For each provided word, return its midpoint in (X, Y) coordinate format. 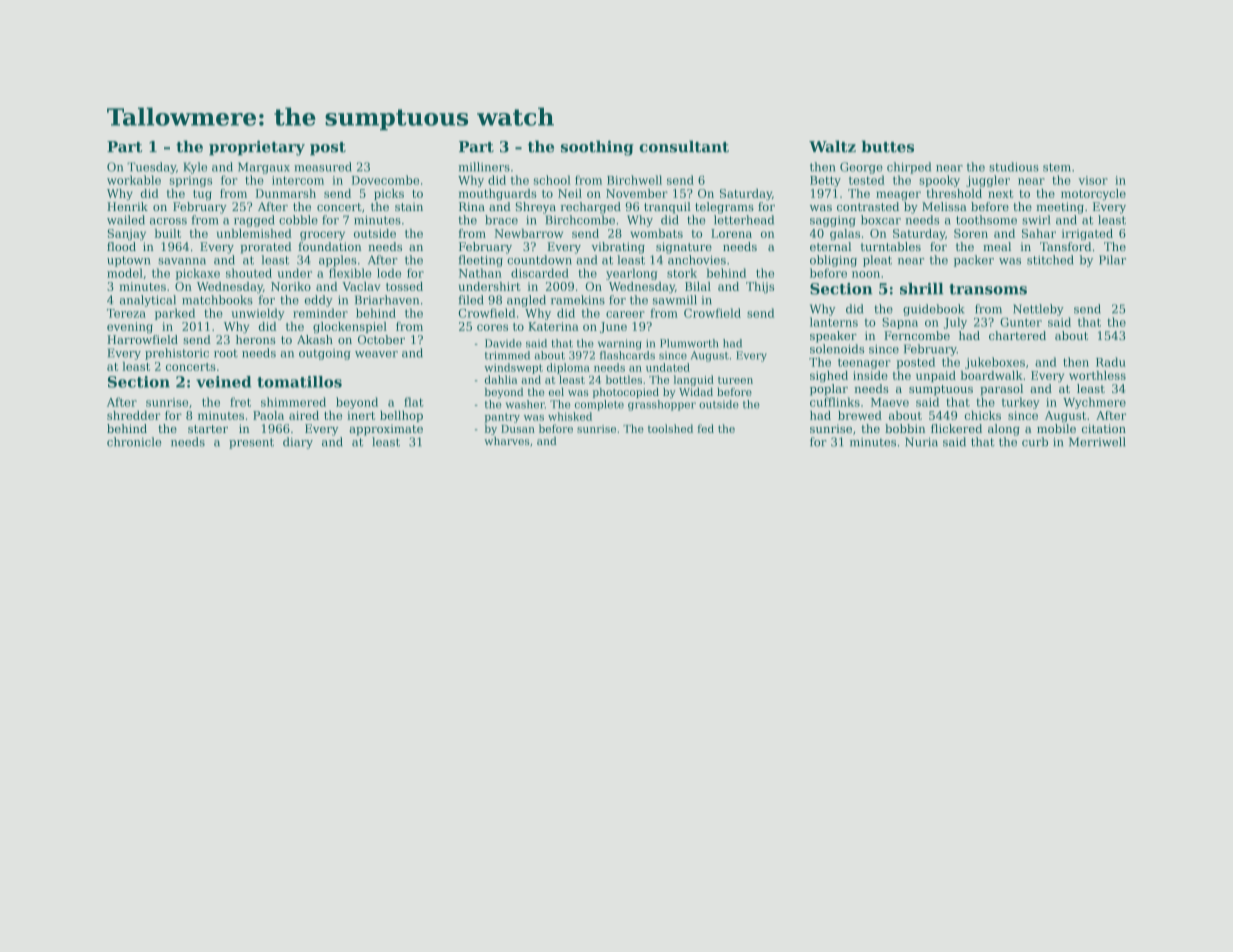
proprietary (257, 148)
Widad (696, 392)
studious (1014, 167)
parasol (1001, 390)
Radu (1111, 362)
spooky (939, 181)
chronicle (134, 442)
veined (223, 382)
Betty (825, 181)
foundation (330, 246)
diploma (568, 368)
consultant (684, 146)
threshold (954, 193)
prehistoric (177, 354)
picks (389, 194)
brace (501, 220)
